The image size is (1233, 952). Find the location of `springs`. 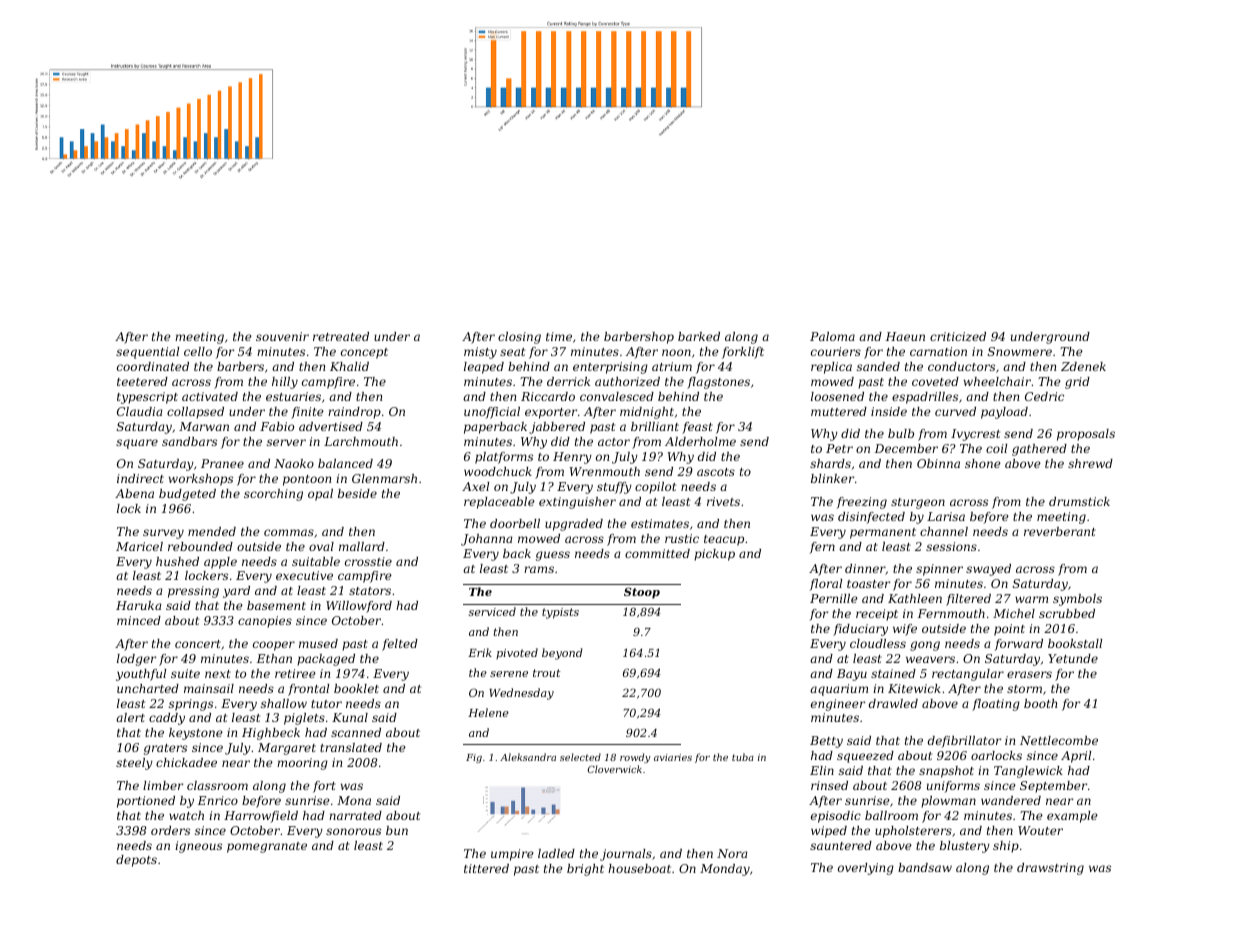

springs is located at coordinates (191, 705).
